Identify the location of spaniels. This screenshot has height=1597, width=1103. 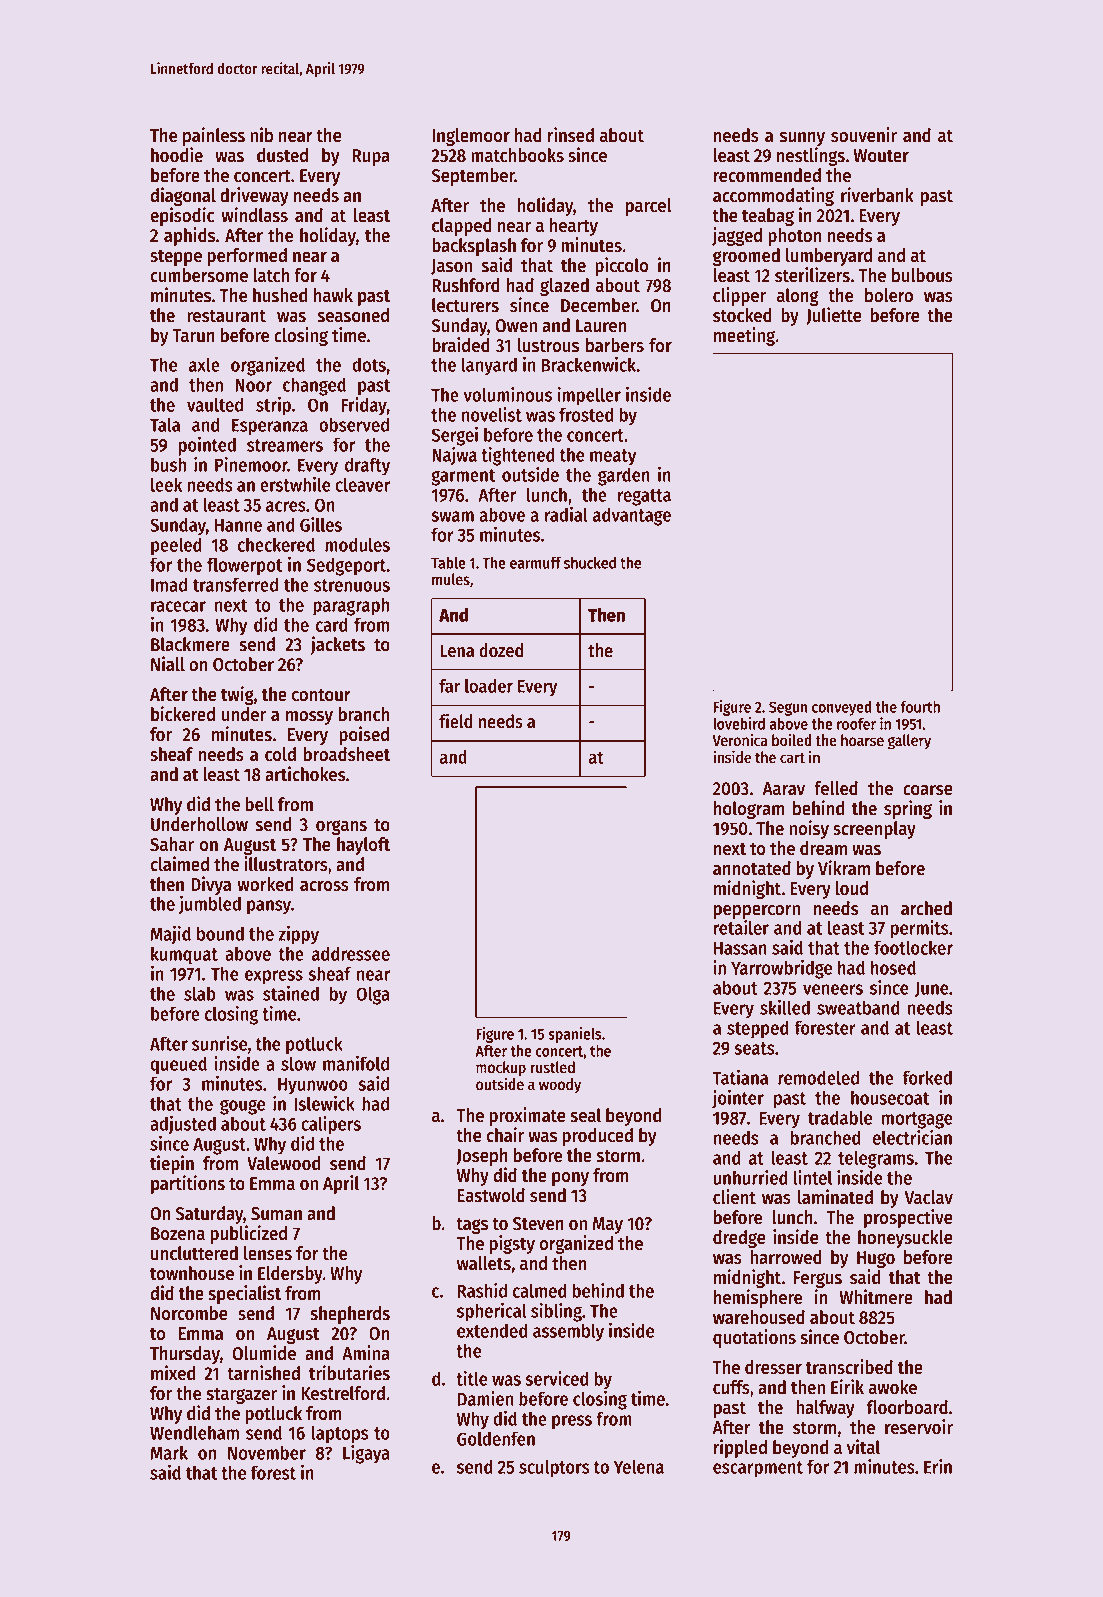
(574, 1035).
